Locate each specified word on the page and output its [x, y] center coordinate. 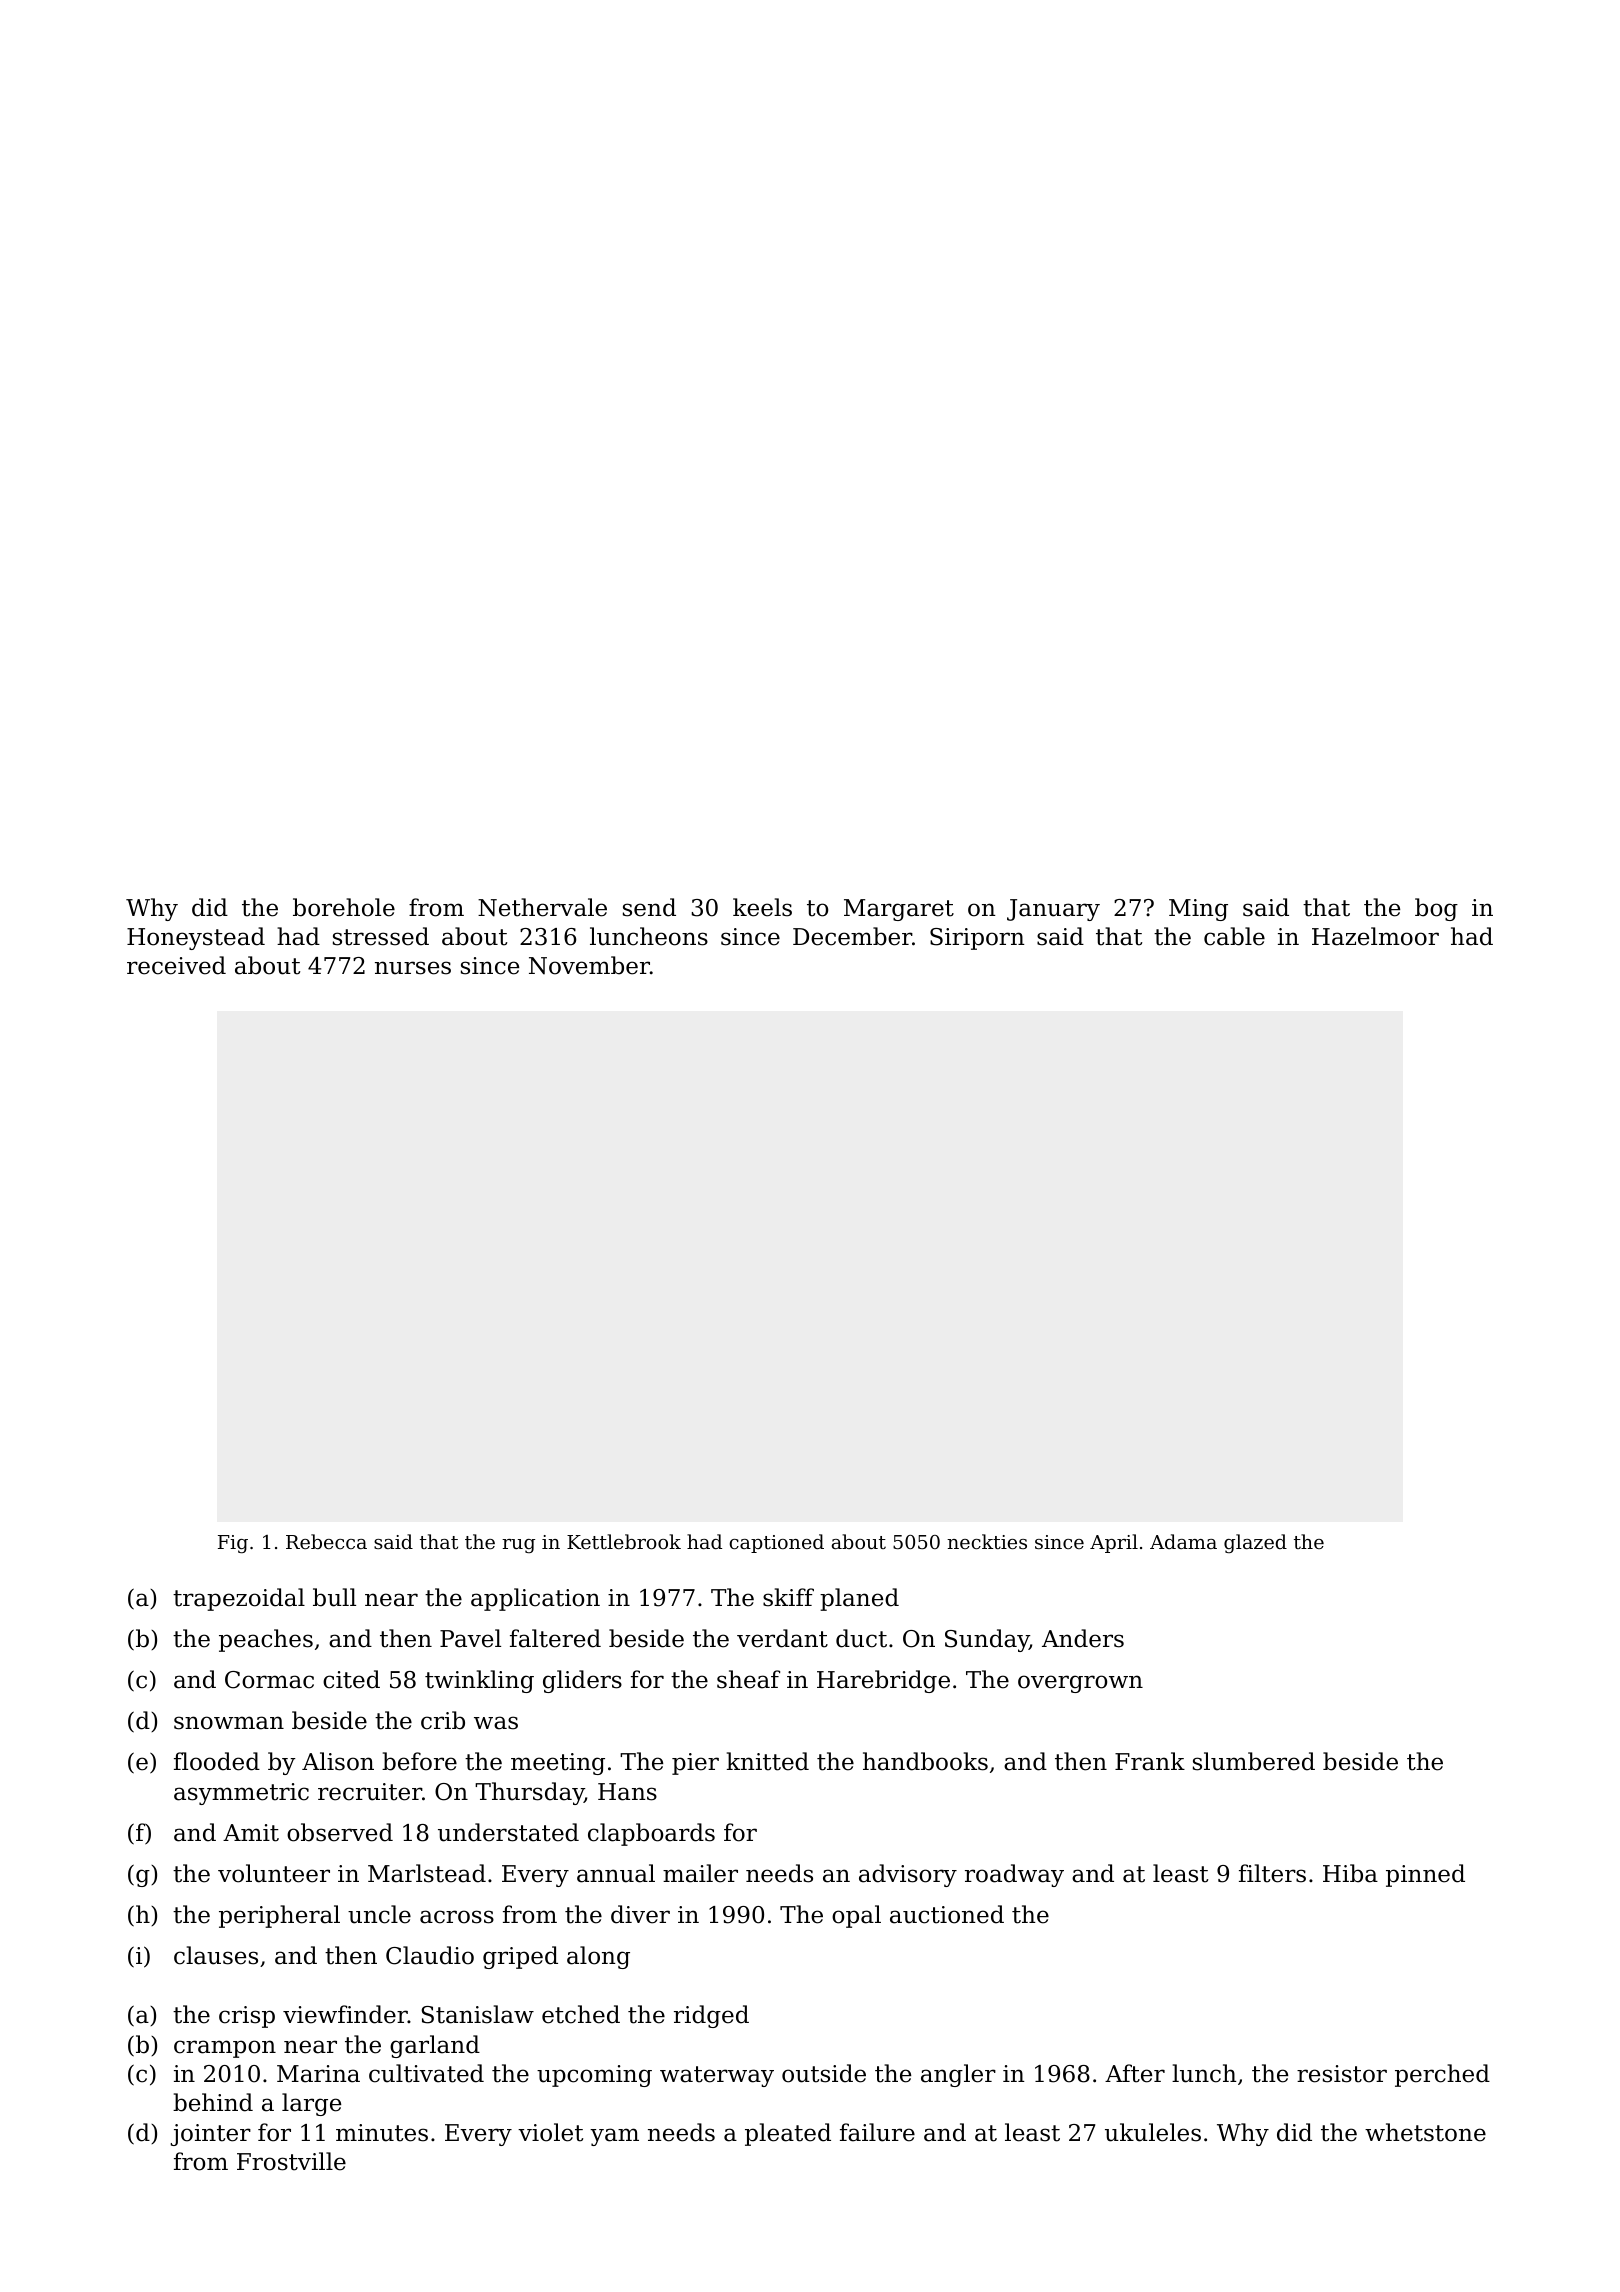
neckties [987, 1541]
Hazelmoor [1375, 936]
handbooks [925, 1761]
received [176, 965]
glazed [1255, 1543]
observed [340, 1832]
